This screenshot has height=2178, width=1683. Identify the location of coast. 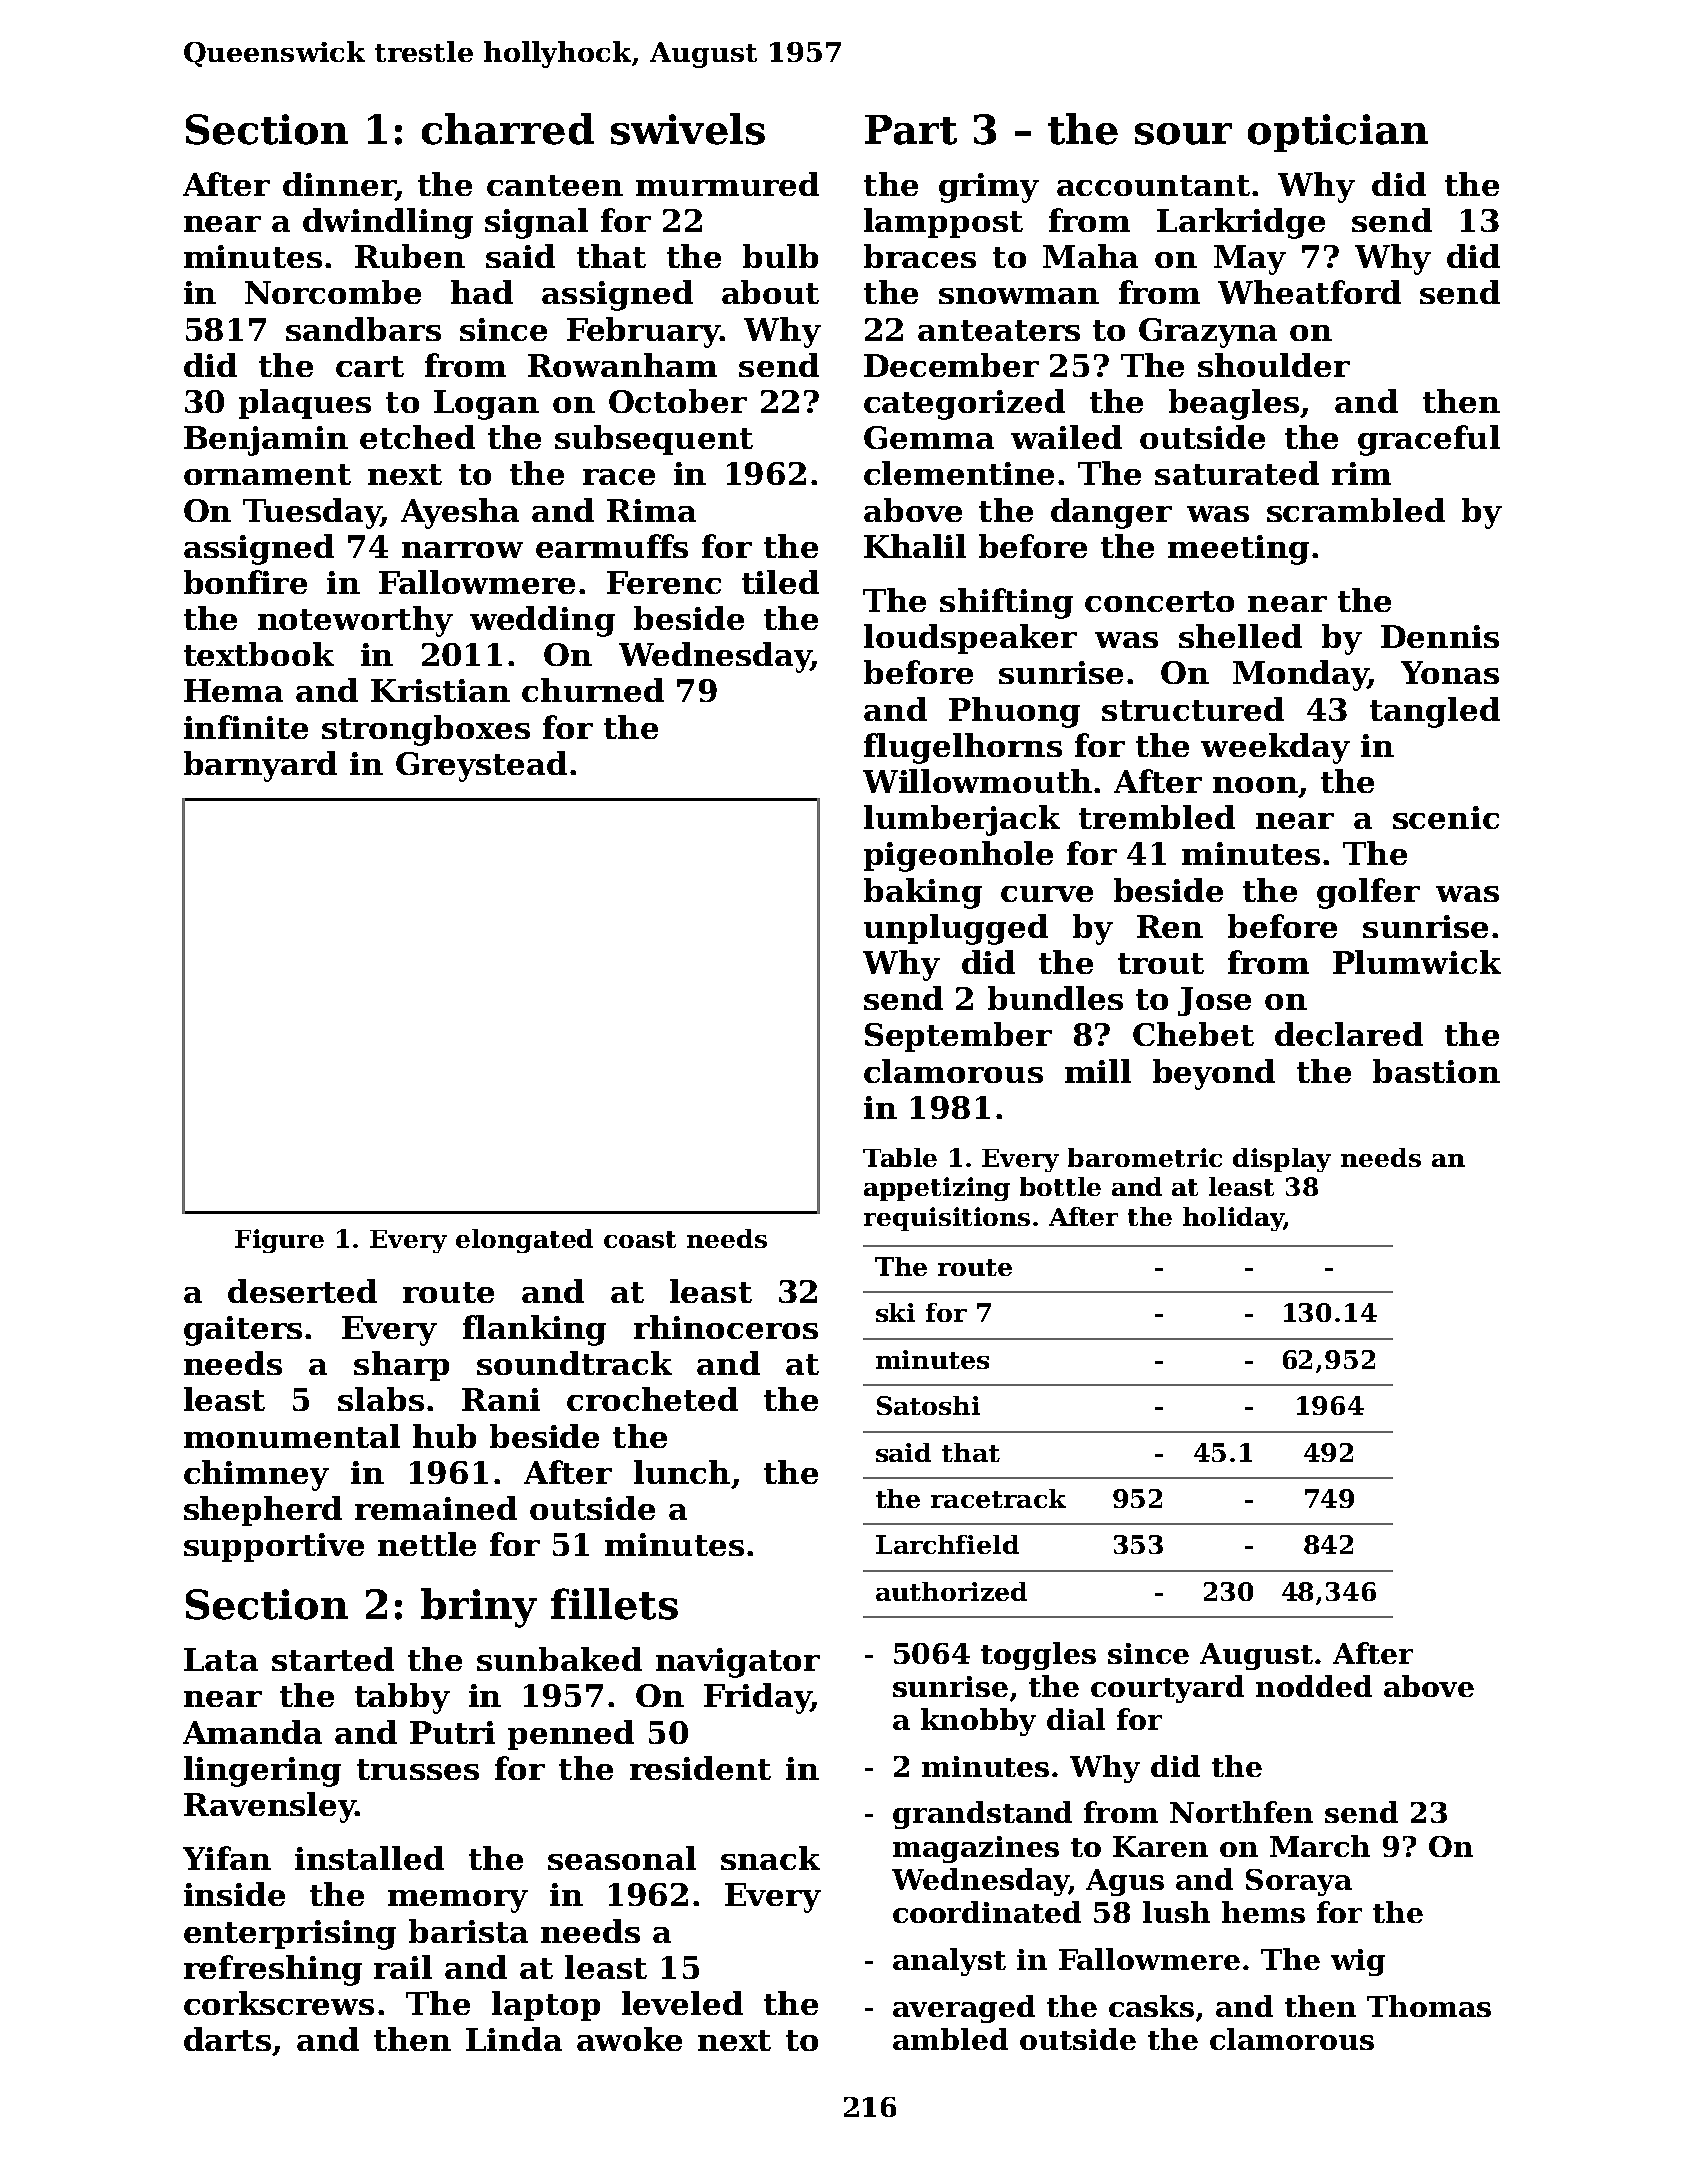
(640, 1239).
